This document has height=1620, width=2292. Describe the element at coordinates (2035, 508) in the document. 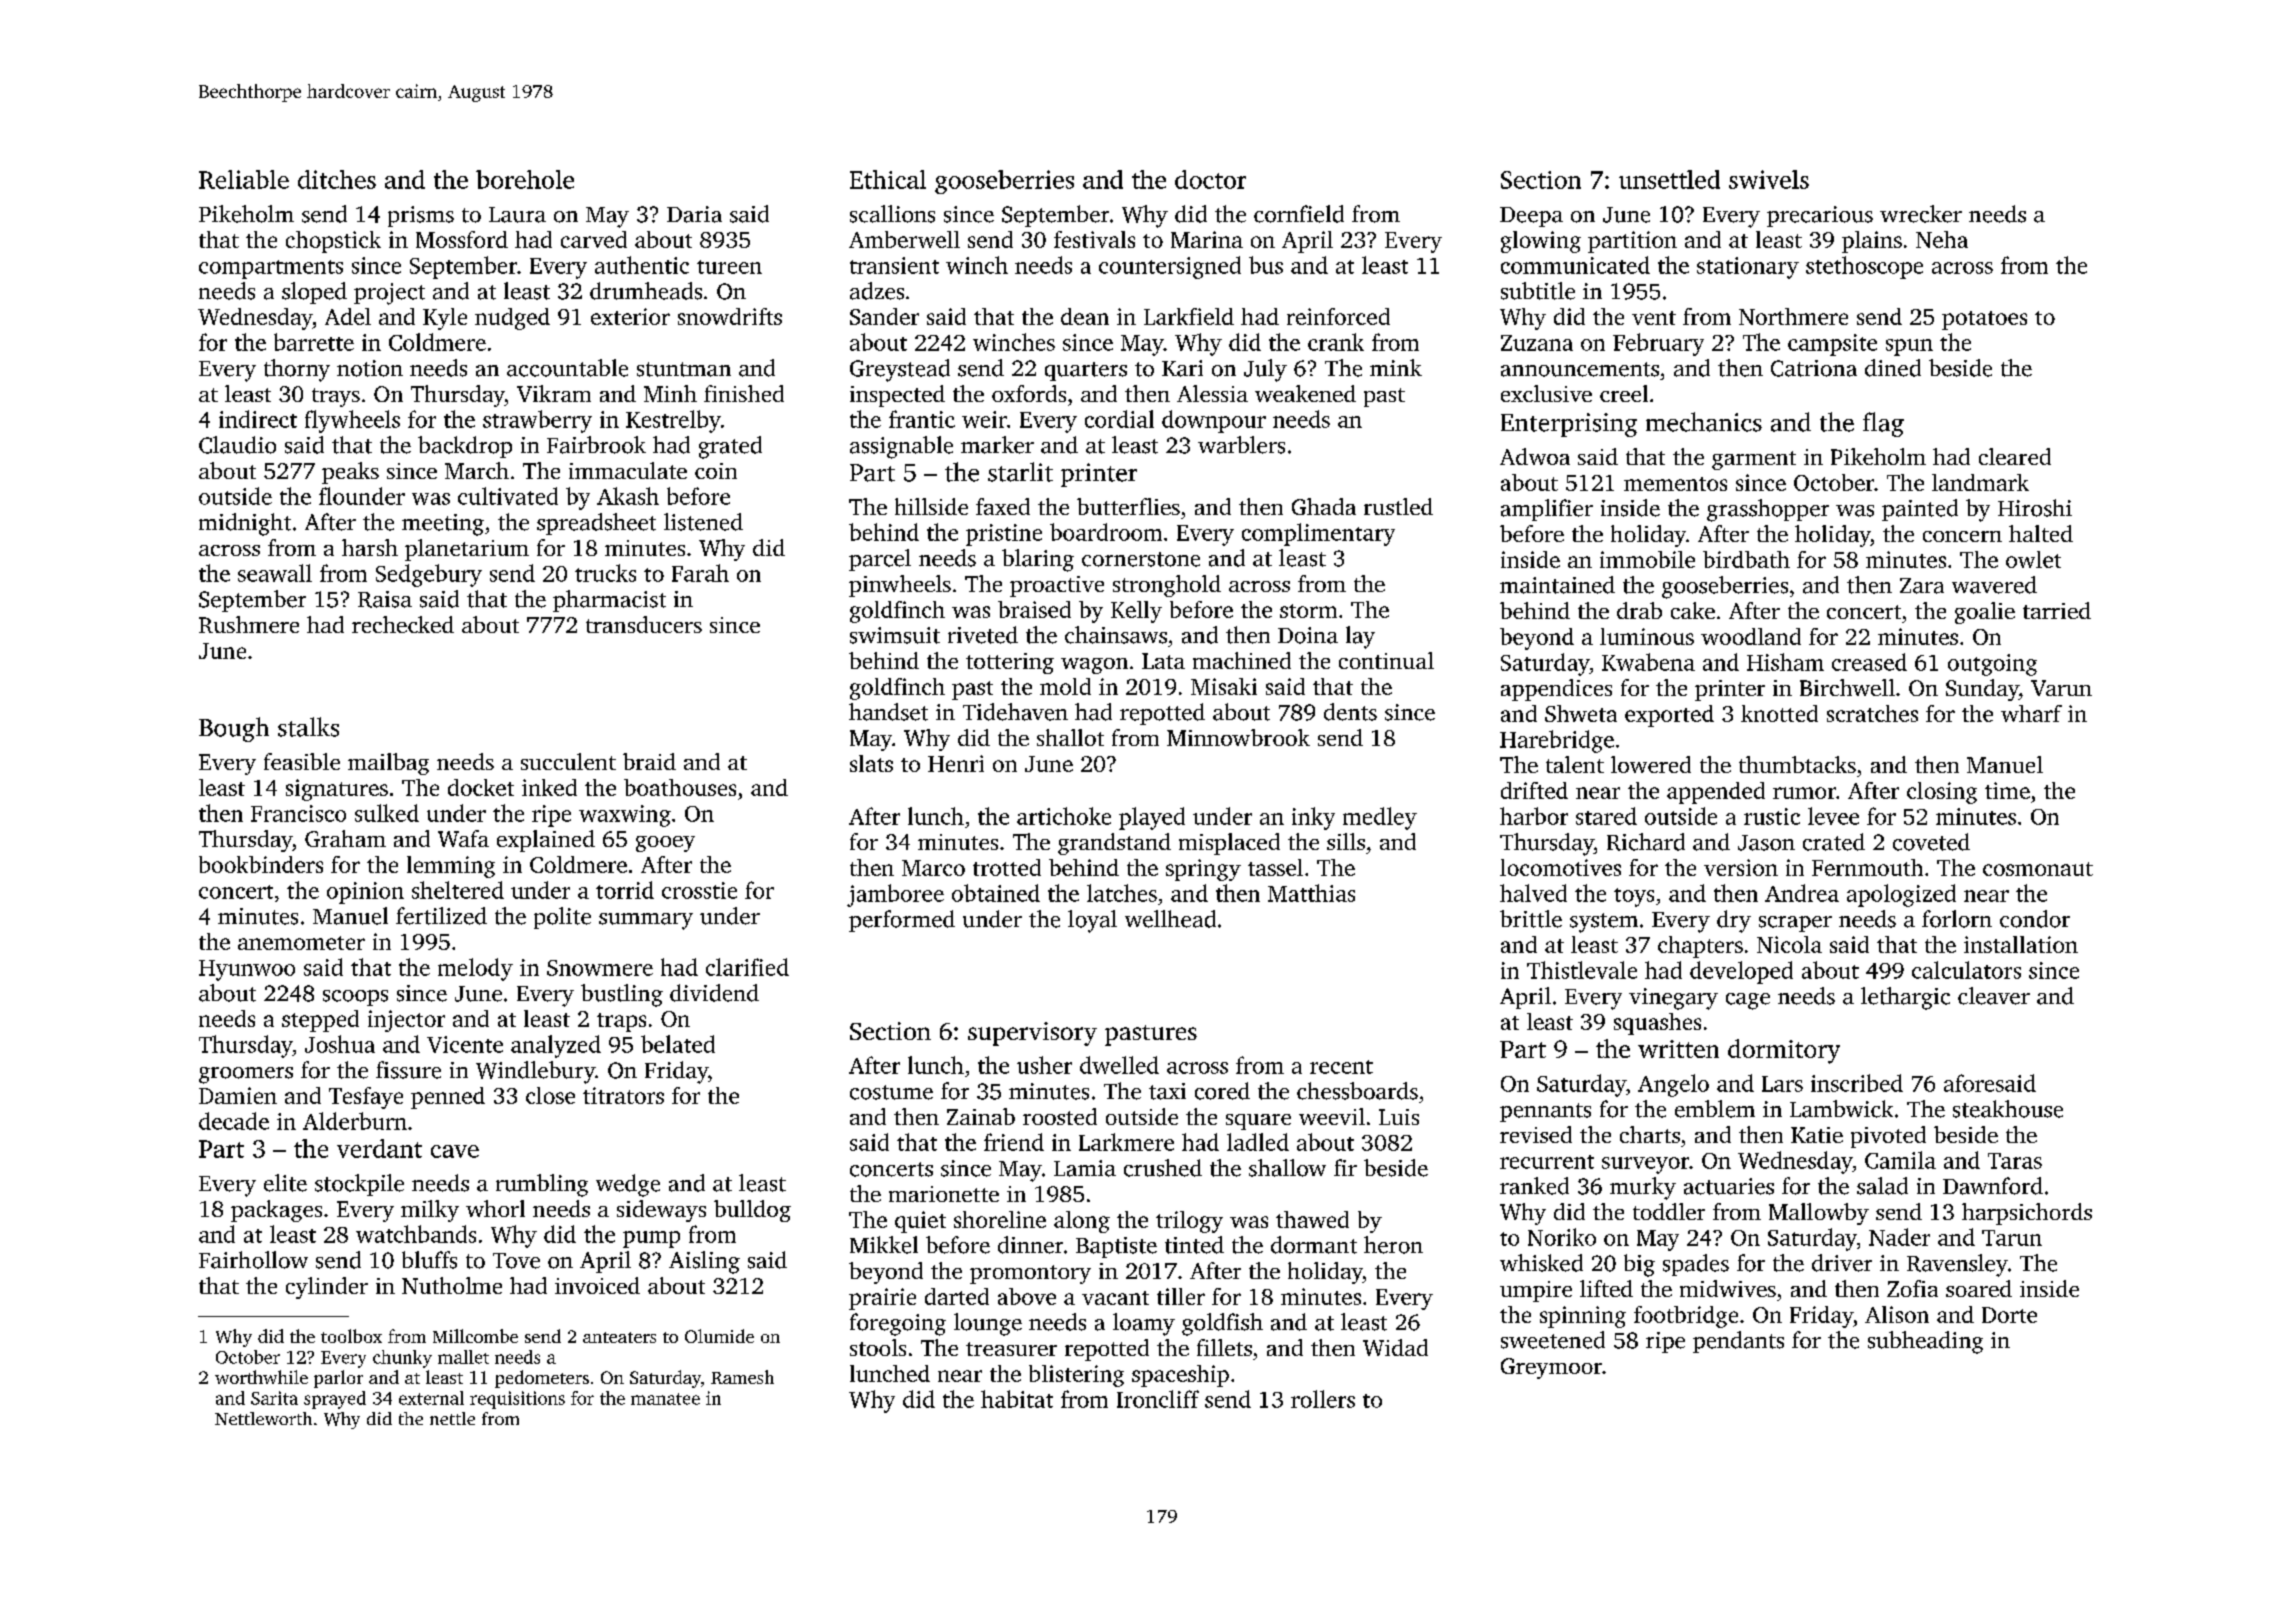

I see `Hiroshi` at that location.
